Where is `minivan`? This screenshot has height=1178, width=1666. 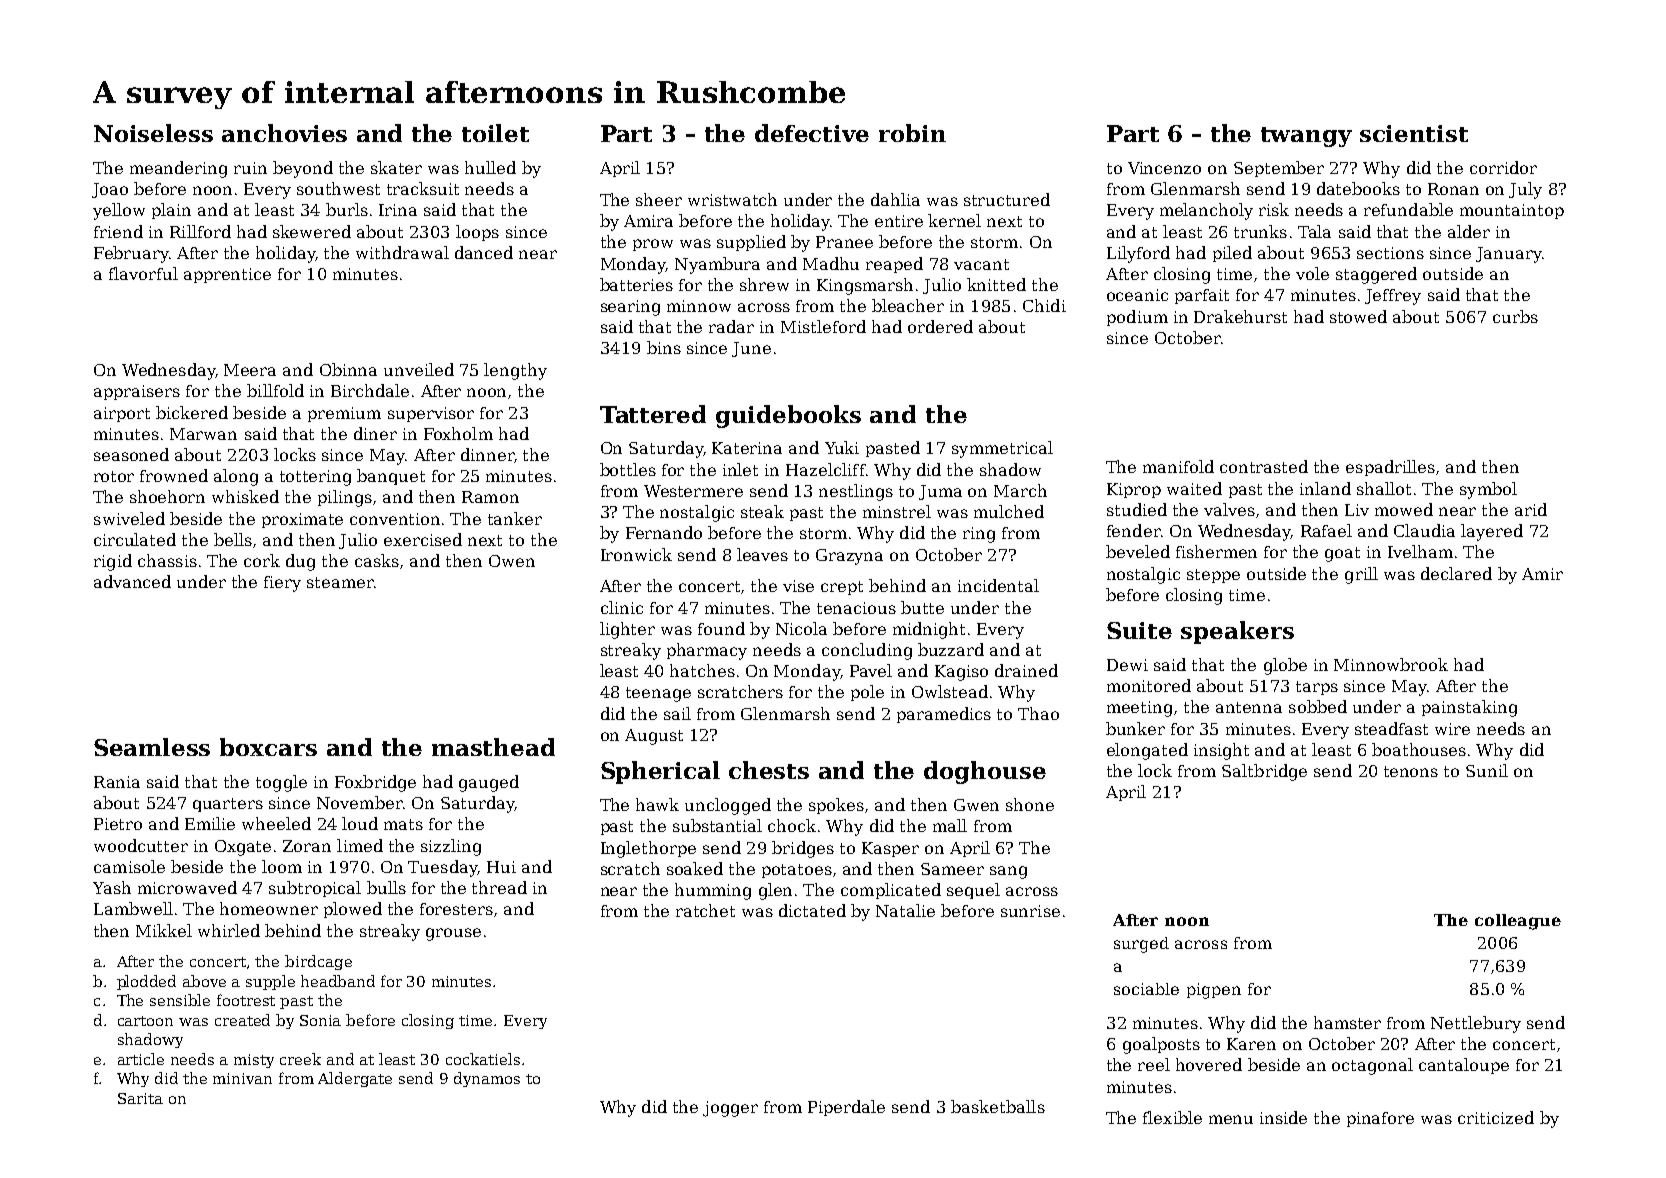
minivan is located at coordinates (242, 1078).
